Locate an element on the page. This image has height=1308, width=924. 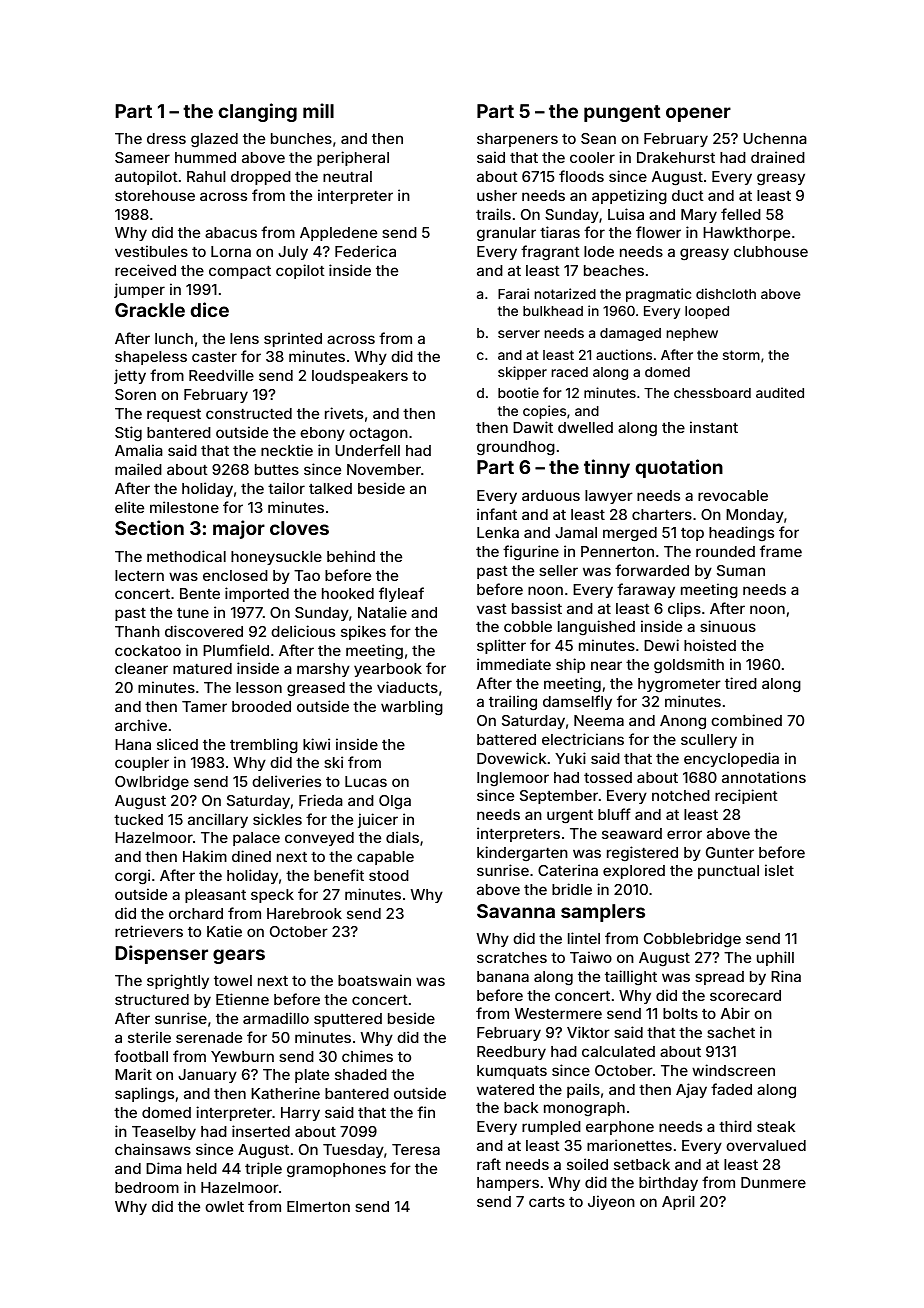
islet is located at coordinates (779, 870).
